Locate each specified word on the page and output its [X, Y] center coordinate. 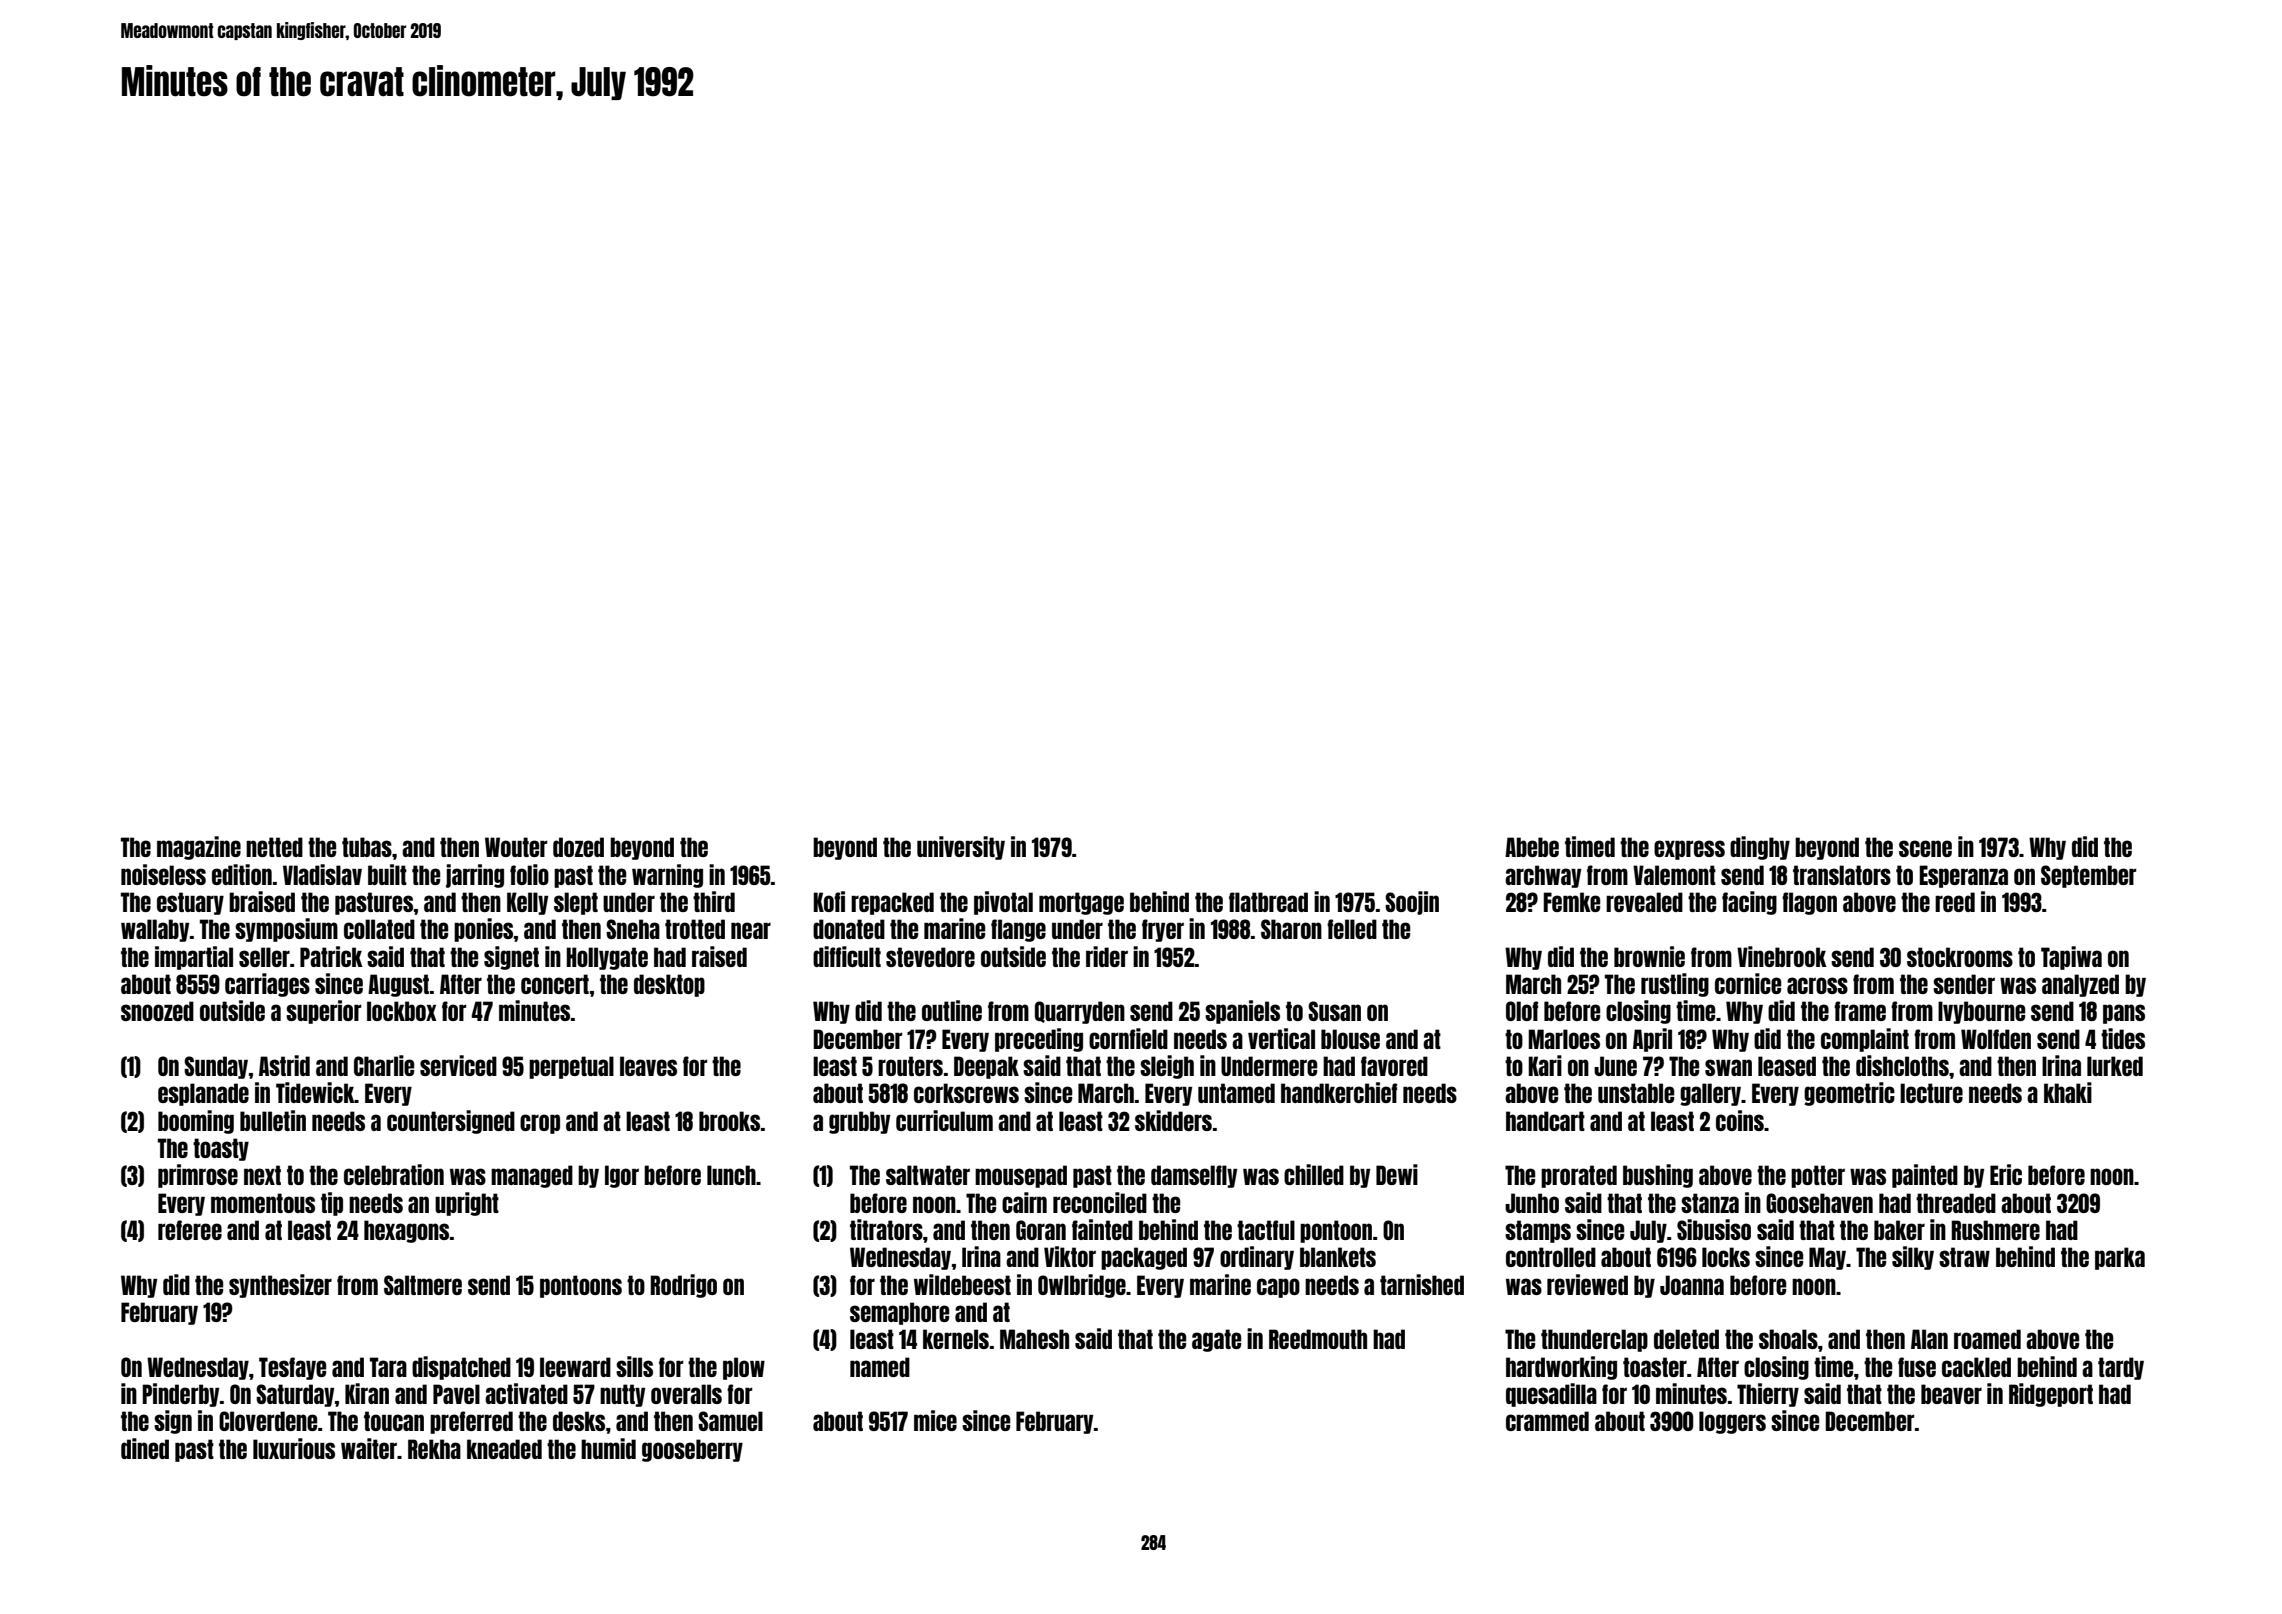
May [1827, 1258]
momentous [263, 1203]
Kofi [829, 901]
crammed [1547, 1421]
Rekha [434, 1449]
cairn [1024, 1202]
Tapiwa [2071, 958]
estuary [190, 903]
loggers [1732, 1422]
